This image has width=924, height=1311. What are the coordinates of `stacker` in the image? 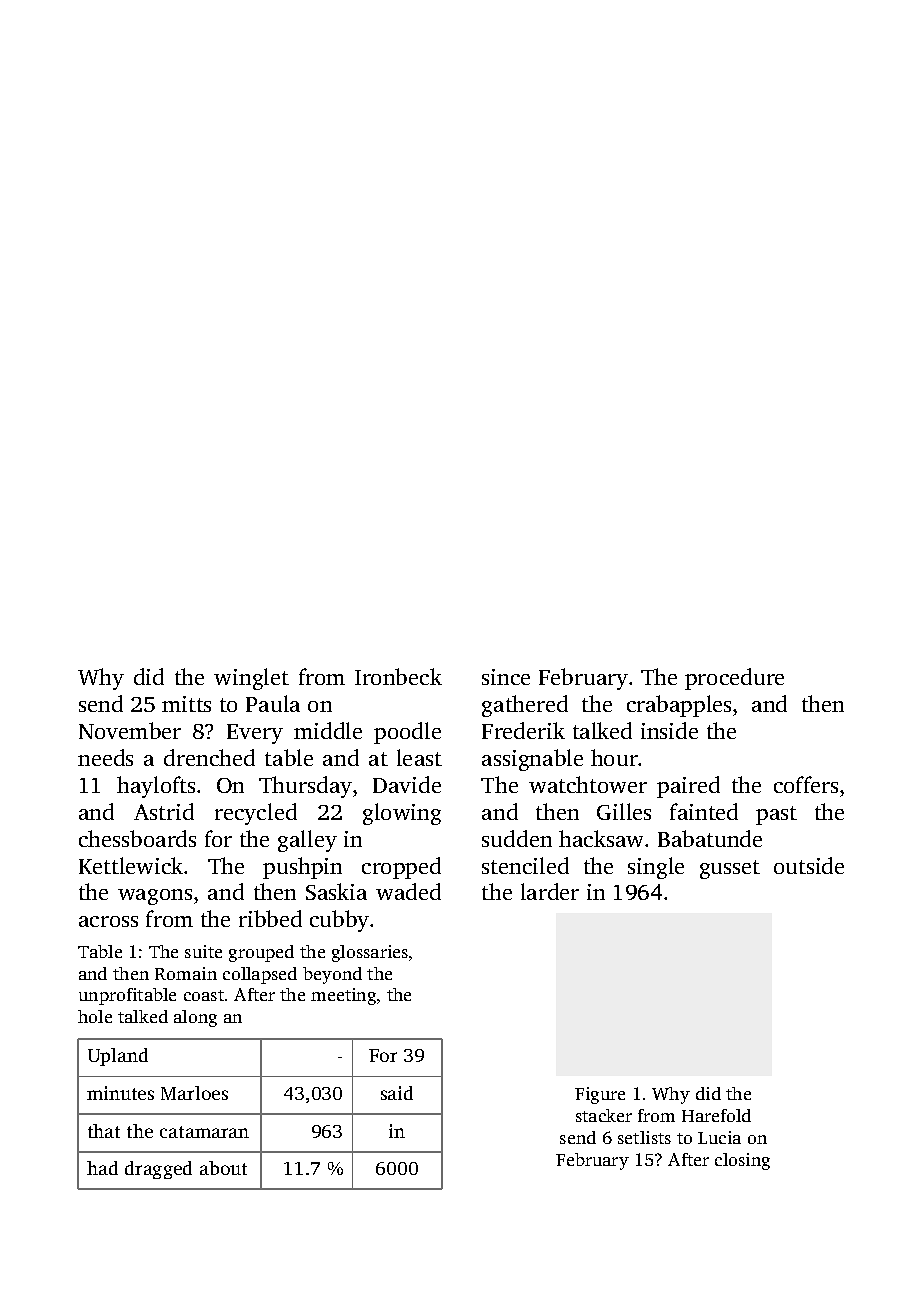 It's located at (604, 1115).
